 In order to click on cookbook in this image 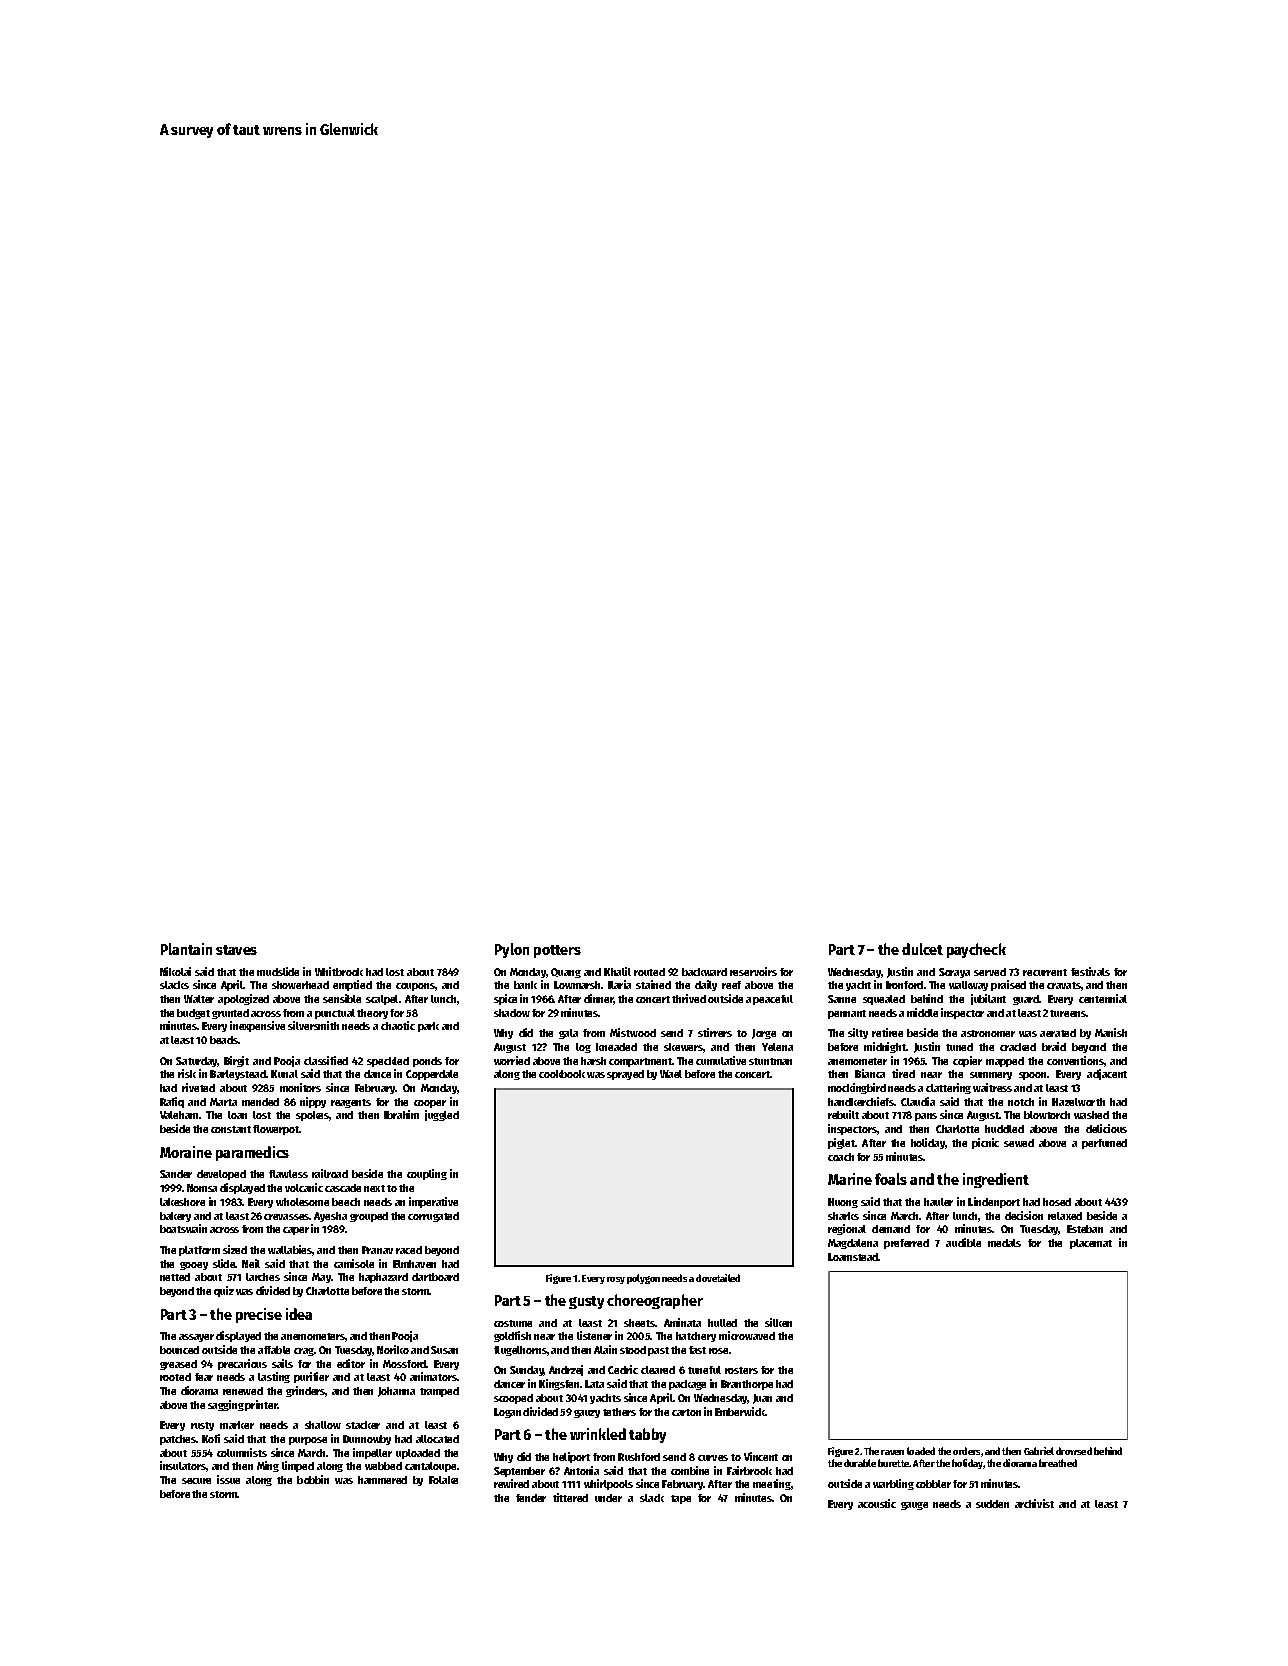, I will do `click(562, 1074)`.
